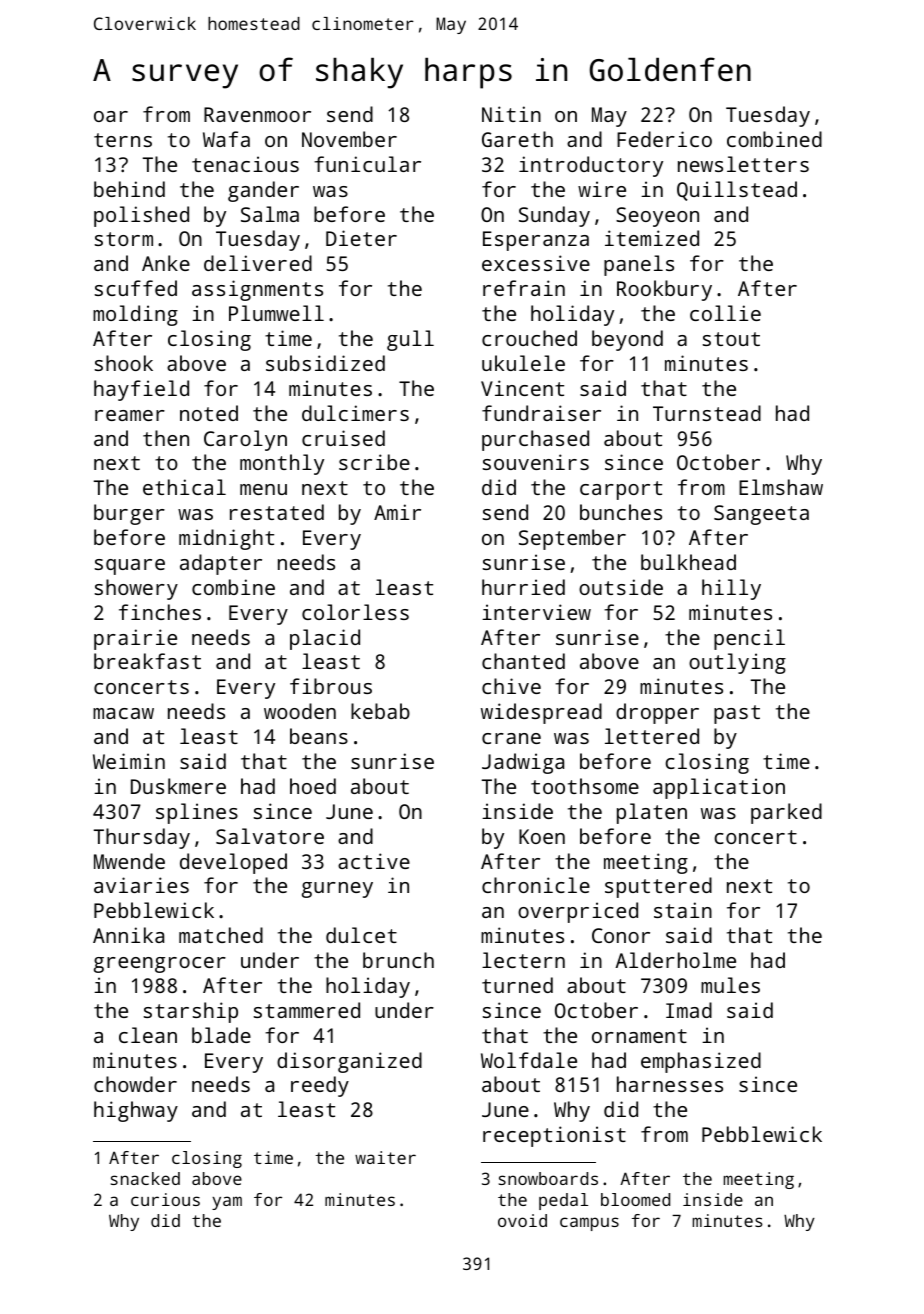 The image size is (924, 1314). Describe the element at coordinates (664, 139) in the screenshot. I see `Federico` at that location.
